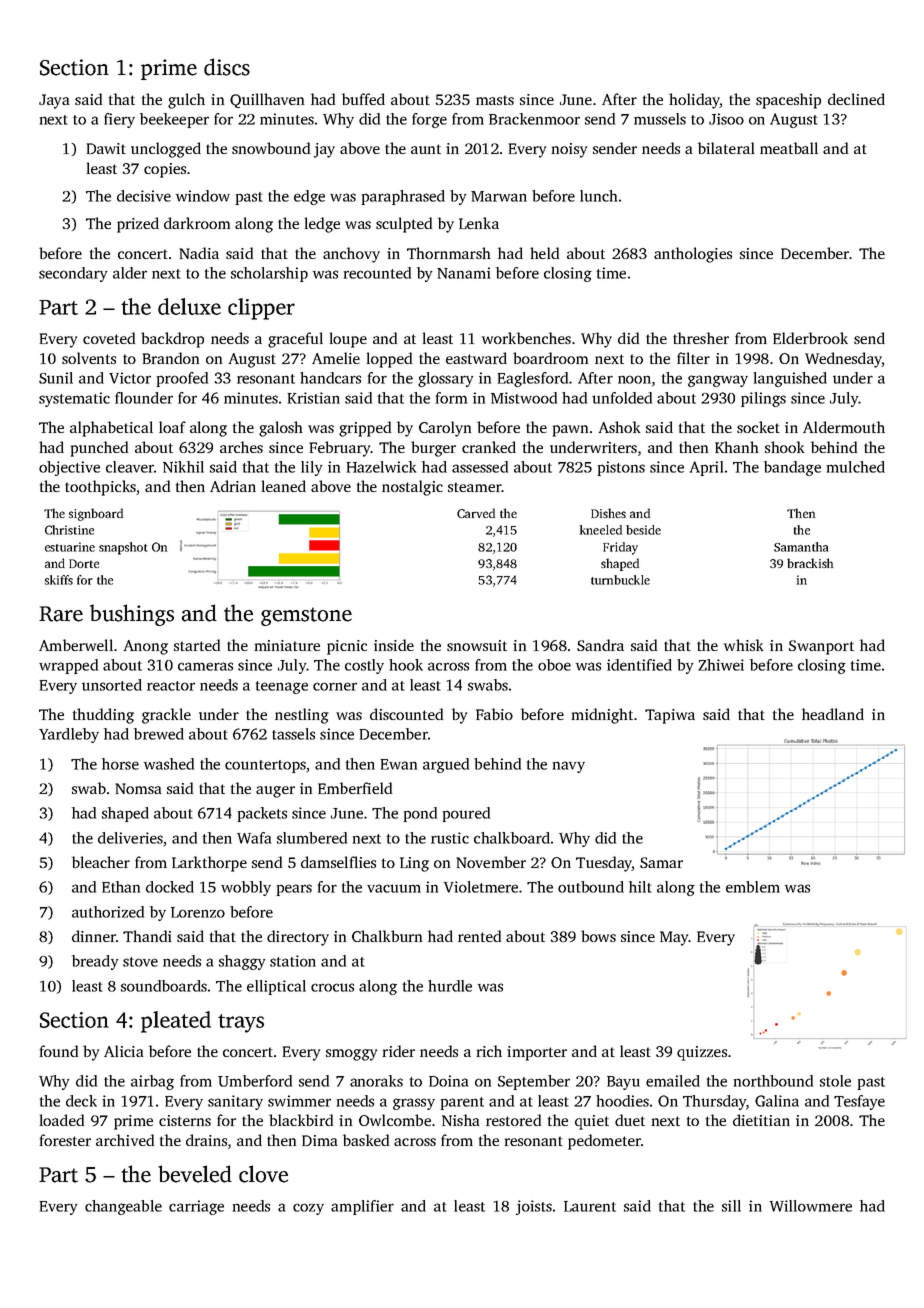 The height and width of the document is (1308, 924). I want to click on Larkthorpe, so click(209, 864).
